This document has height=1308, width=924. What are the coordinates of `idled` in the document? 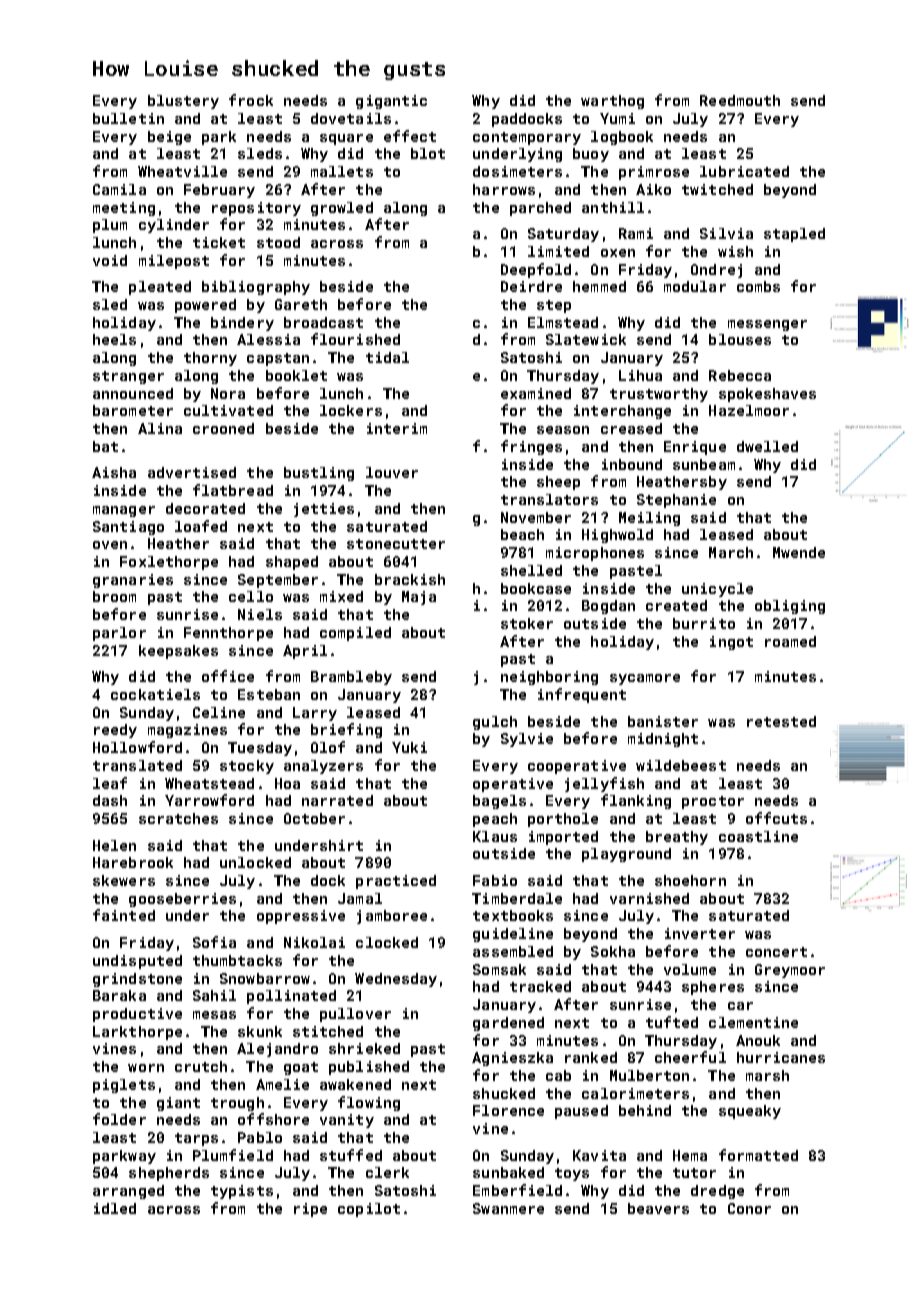 It's located at (115, 1208).
